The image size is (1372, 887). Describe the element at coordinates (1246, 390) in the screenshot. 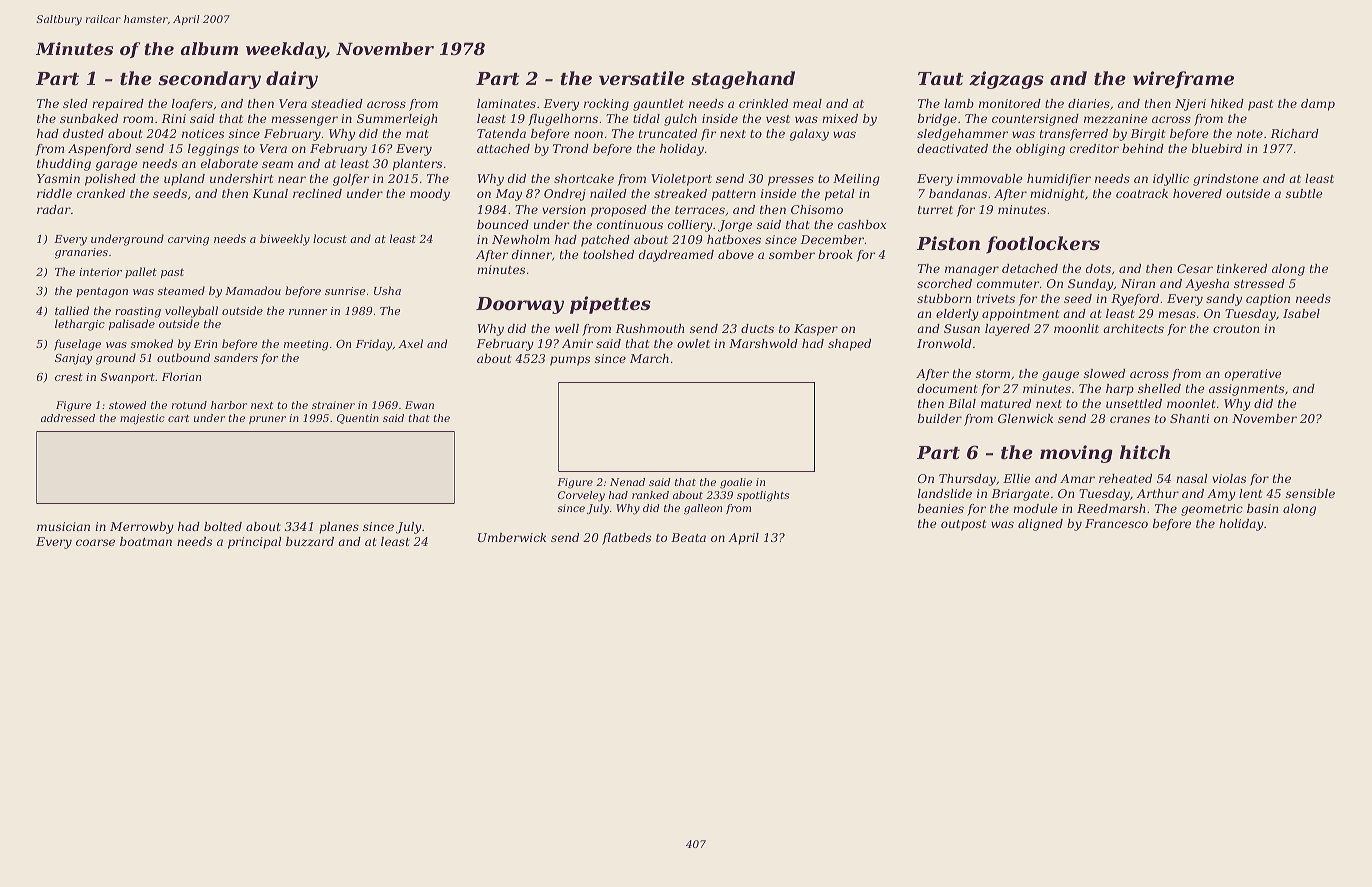

I see `assignments` at that location.
